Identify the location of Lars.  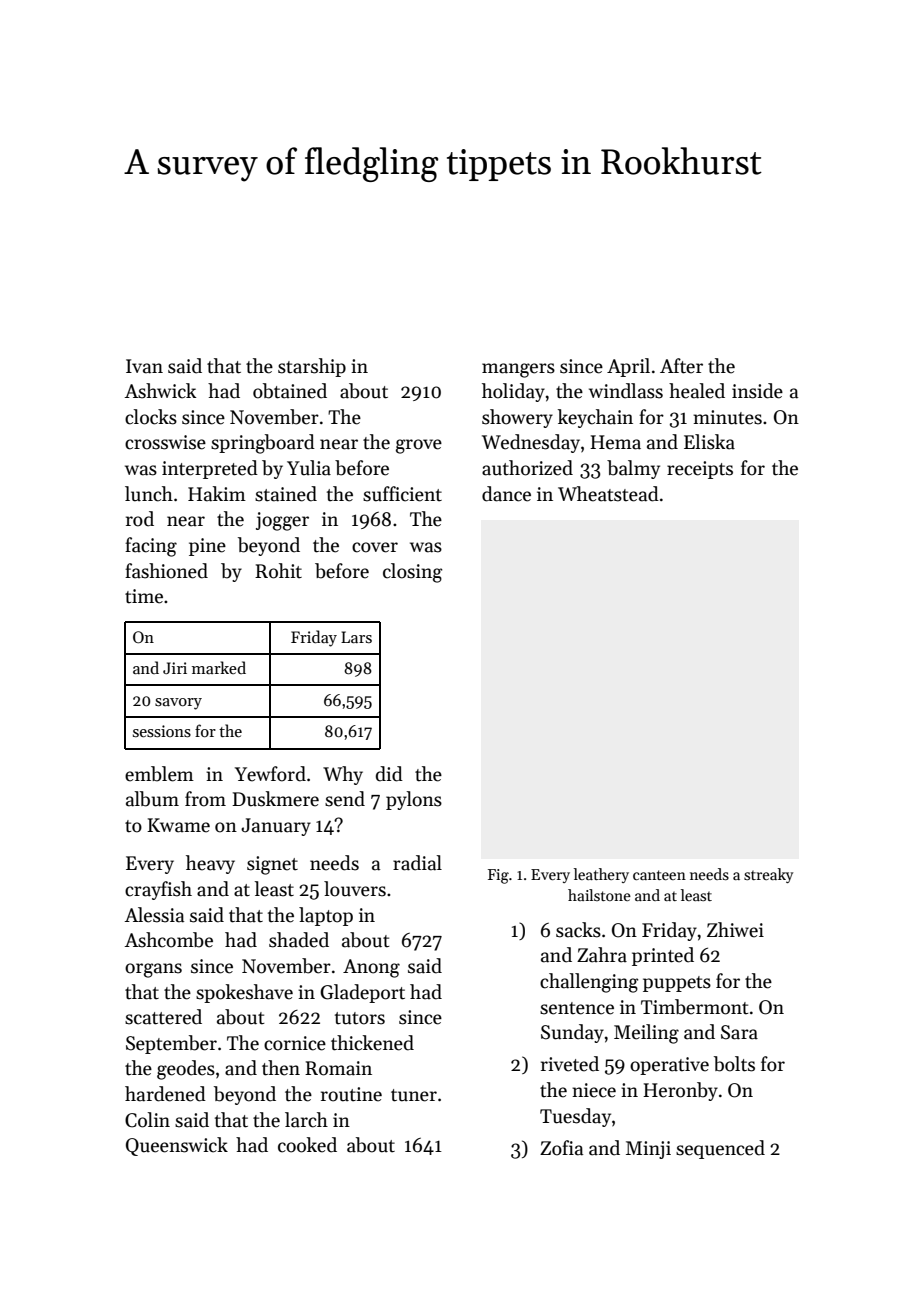
(356, 637).
